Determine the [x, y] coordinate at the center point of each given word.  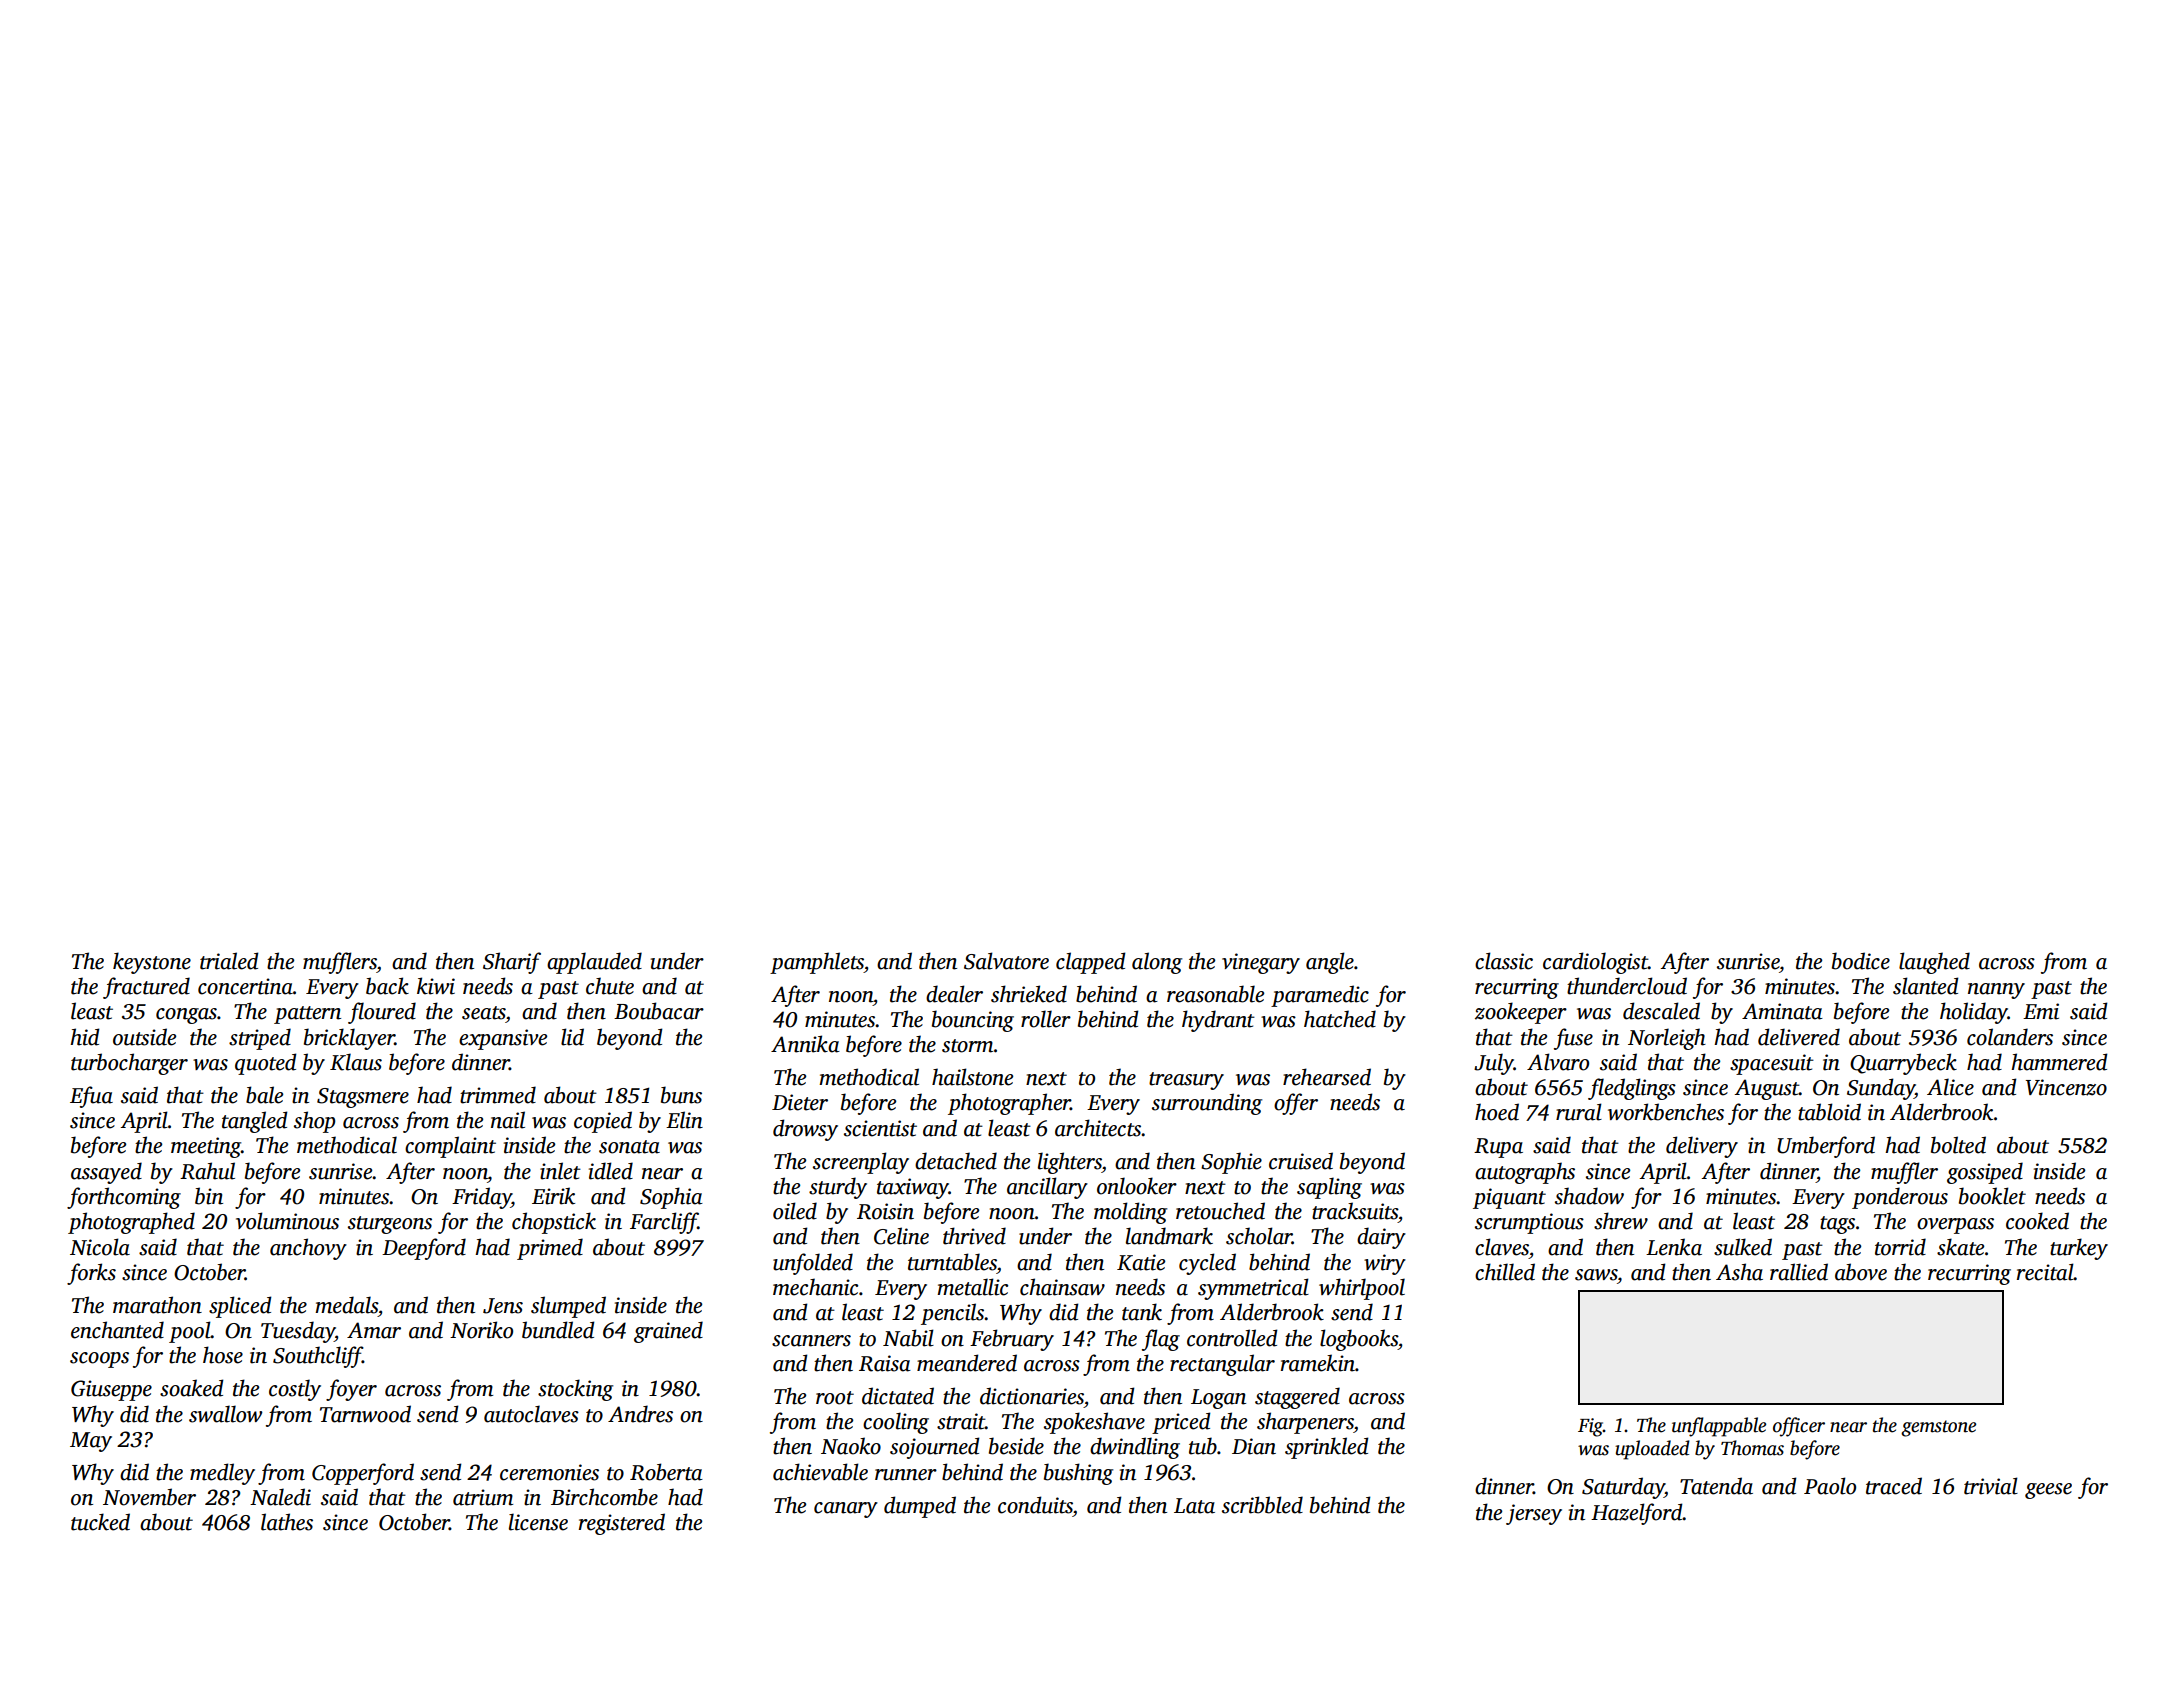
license [538, 1522]
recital [2045, 1272]
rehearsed [1327, 1077]
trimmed [498, 1095]
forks [91, 1274]
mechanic [815, 1287]
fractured [146, 988]
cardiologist [1595, 963]
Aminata [1782, 1011]
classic [1504, 961]
